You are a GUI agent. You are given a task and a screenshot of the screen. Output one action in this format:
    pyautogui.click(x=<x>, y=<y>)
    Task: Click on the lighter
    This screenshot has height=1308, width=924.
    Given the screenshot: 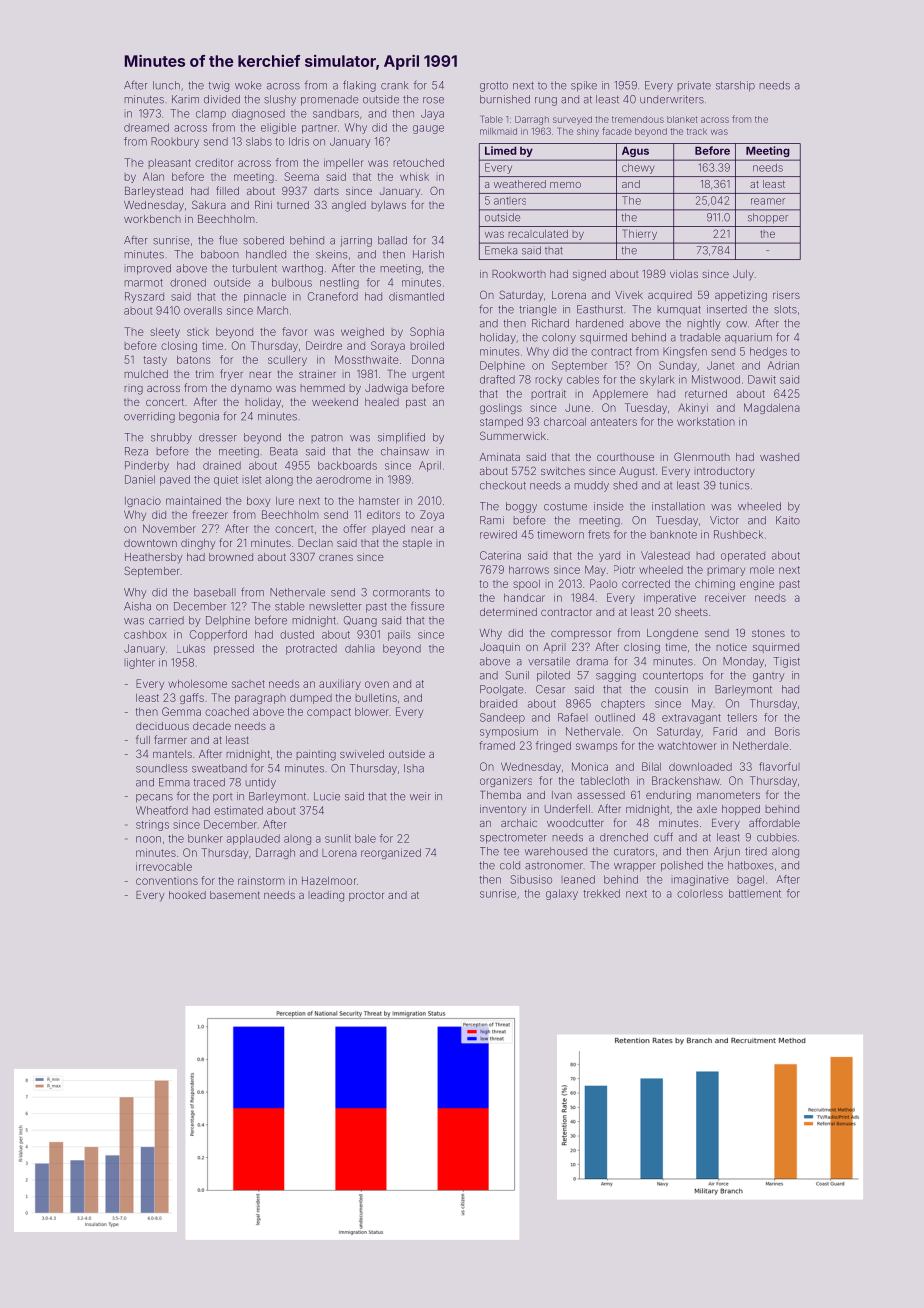 What is the action you would take?
    pyautogui.click(x=140, y=663)
